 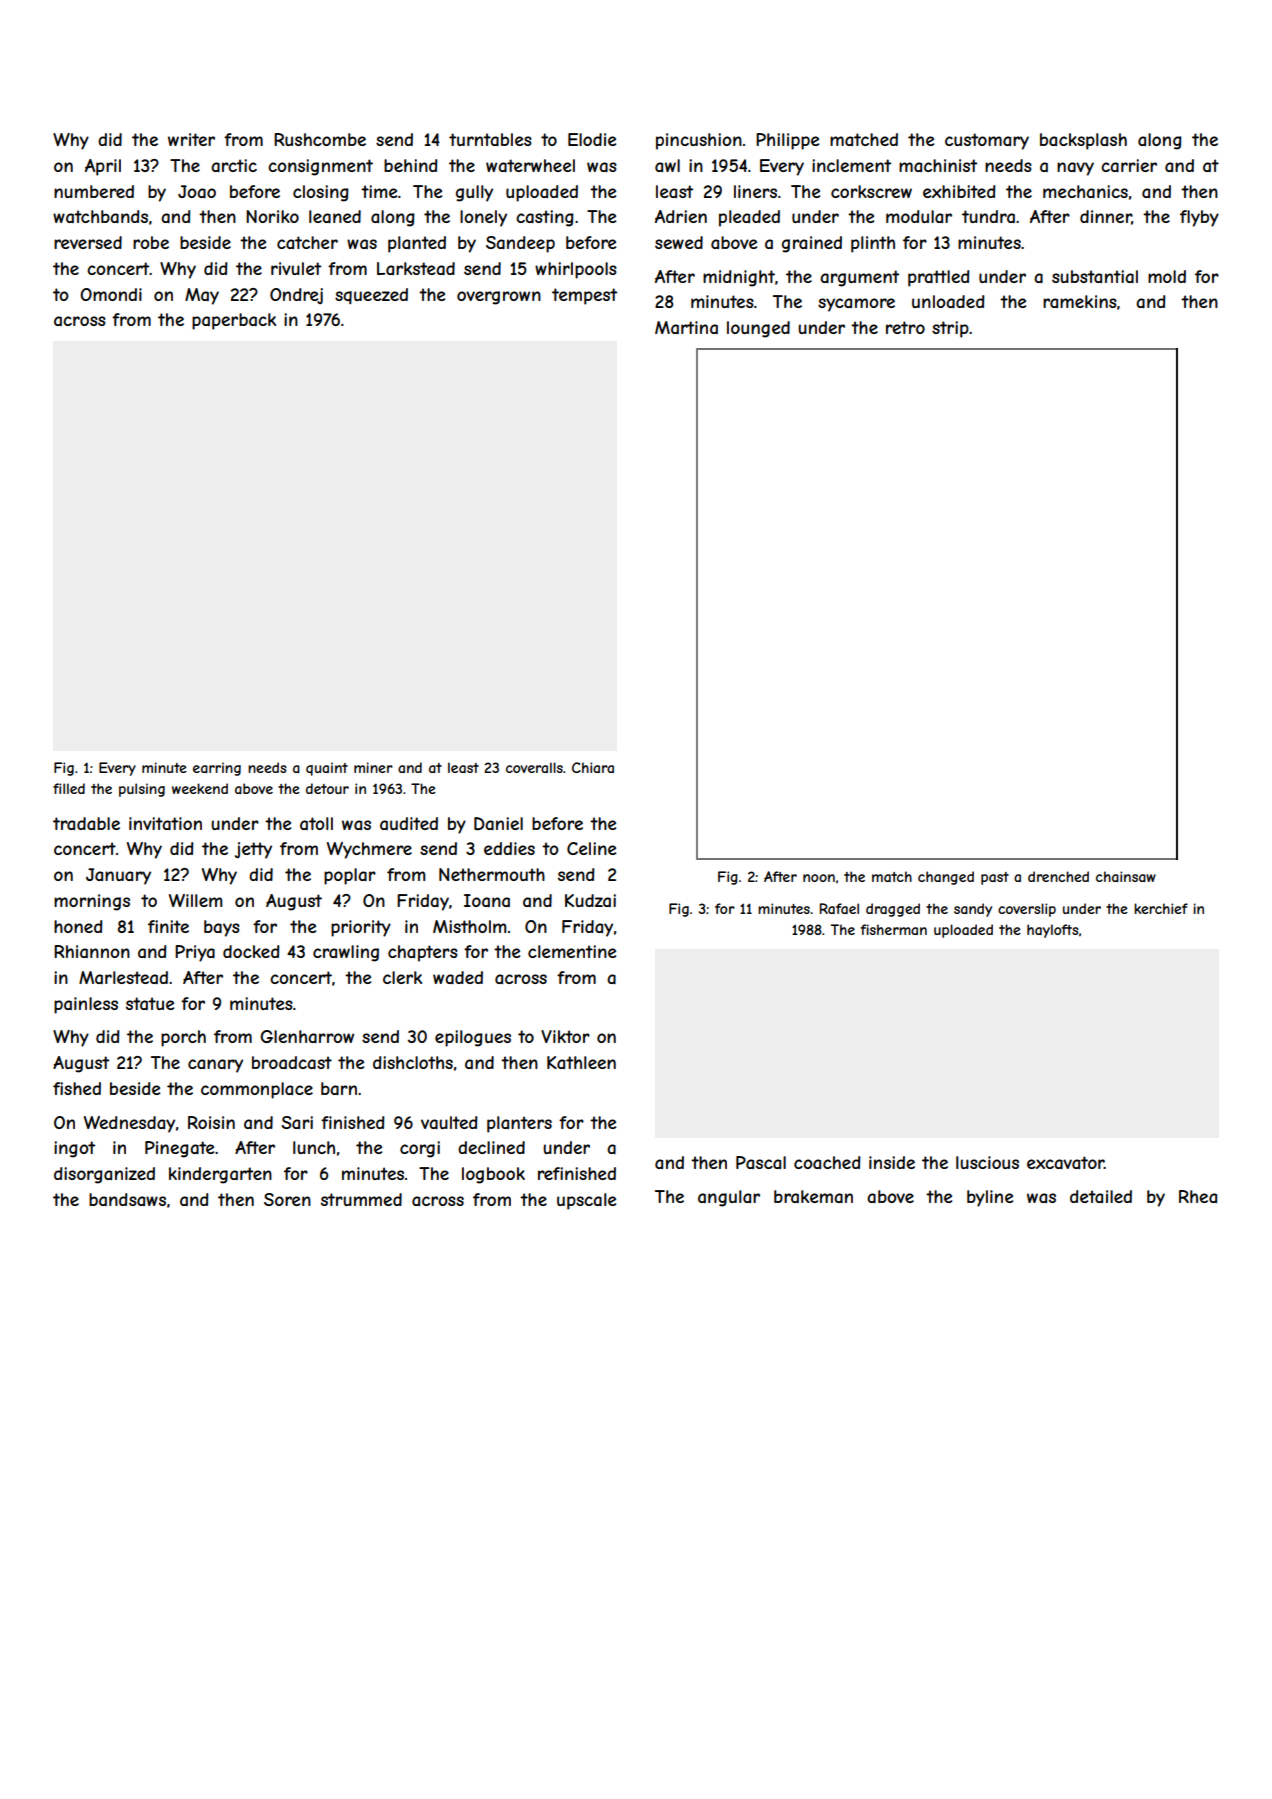 What do you see at coordinates (586, 1201) in the page?
I see `upscale` at bounding box center [586, 1201].
